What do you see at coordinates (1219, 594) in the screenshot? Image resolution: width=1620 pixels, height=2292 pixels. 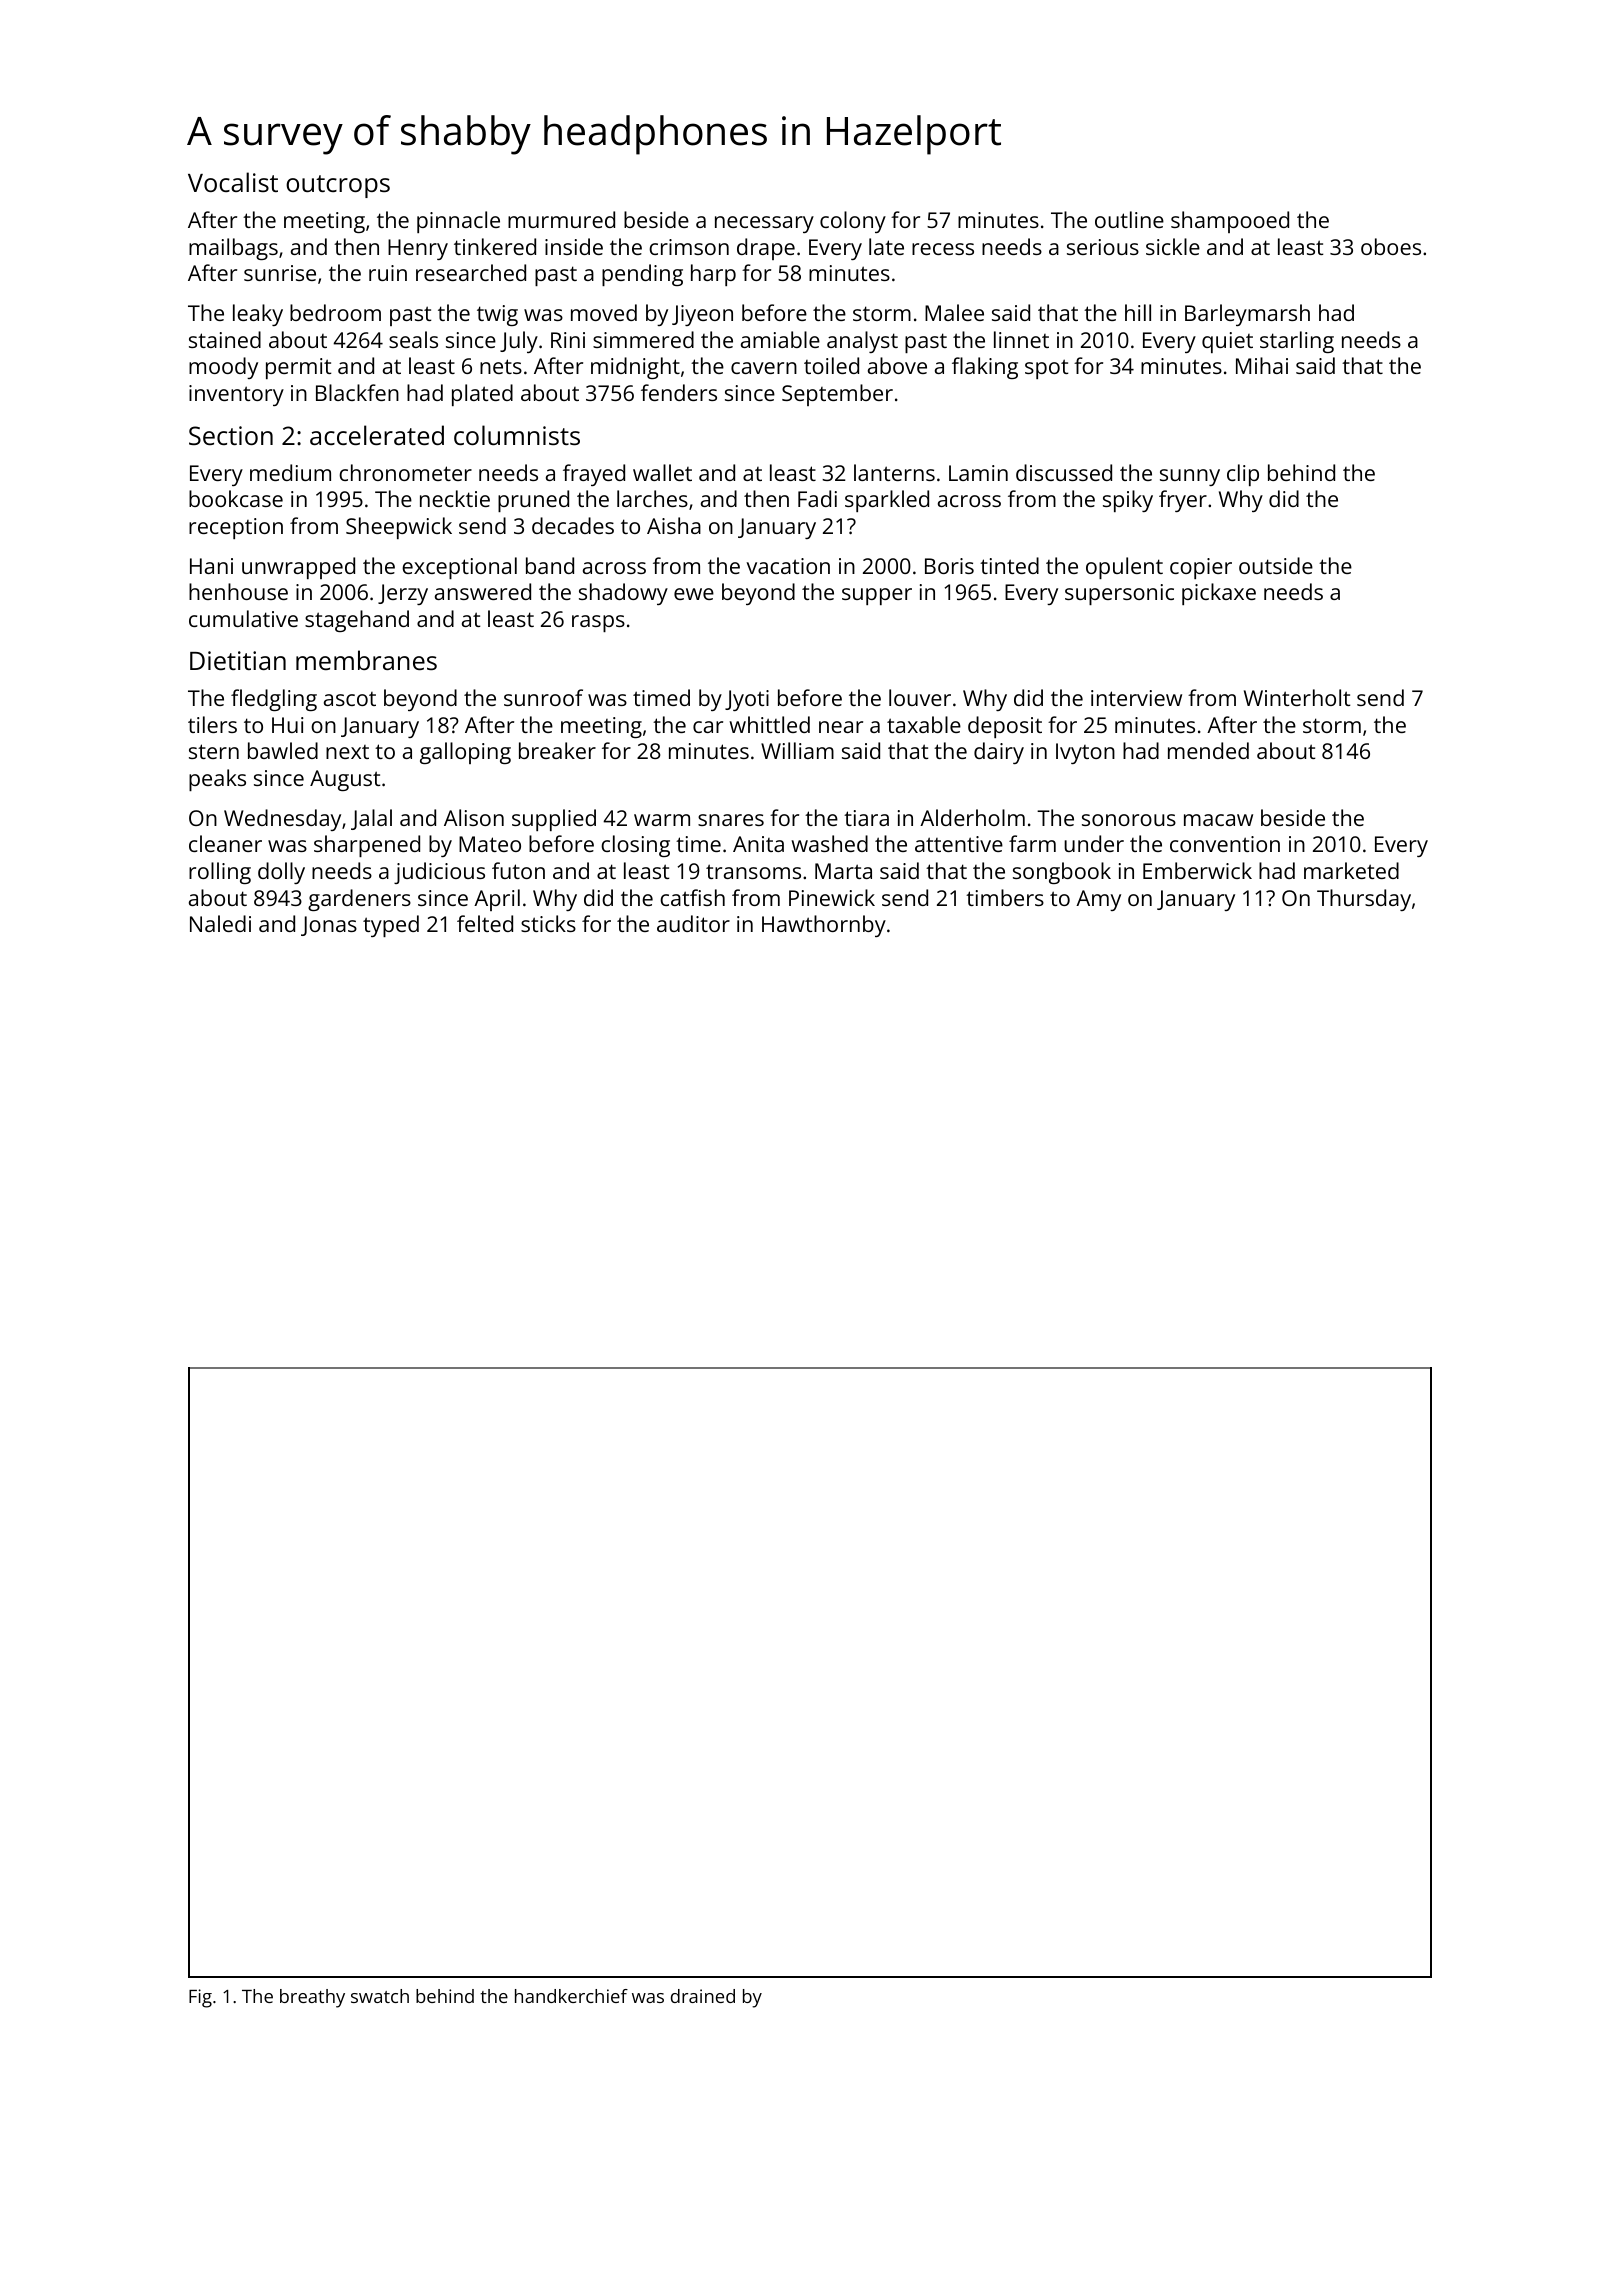 I see `pickaxe` at bounding box center [1219, 594].
